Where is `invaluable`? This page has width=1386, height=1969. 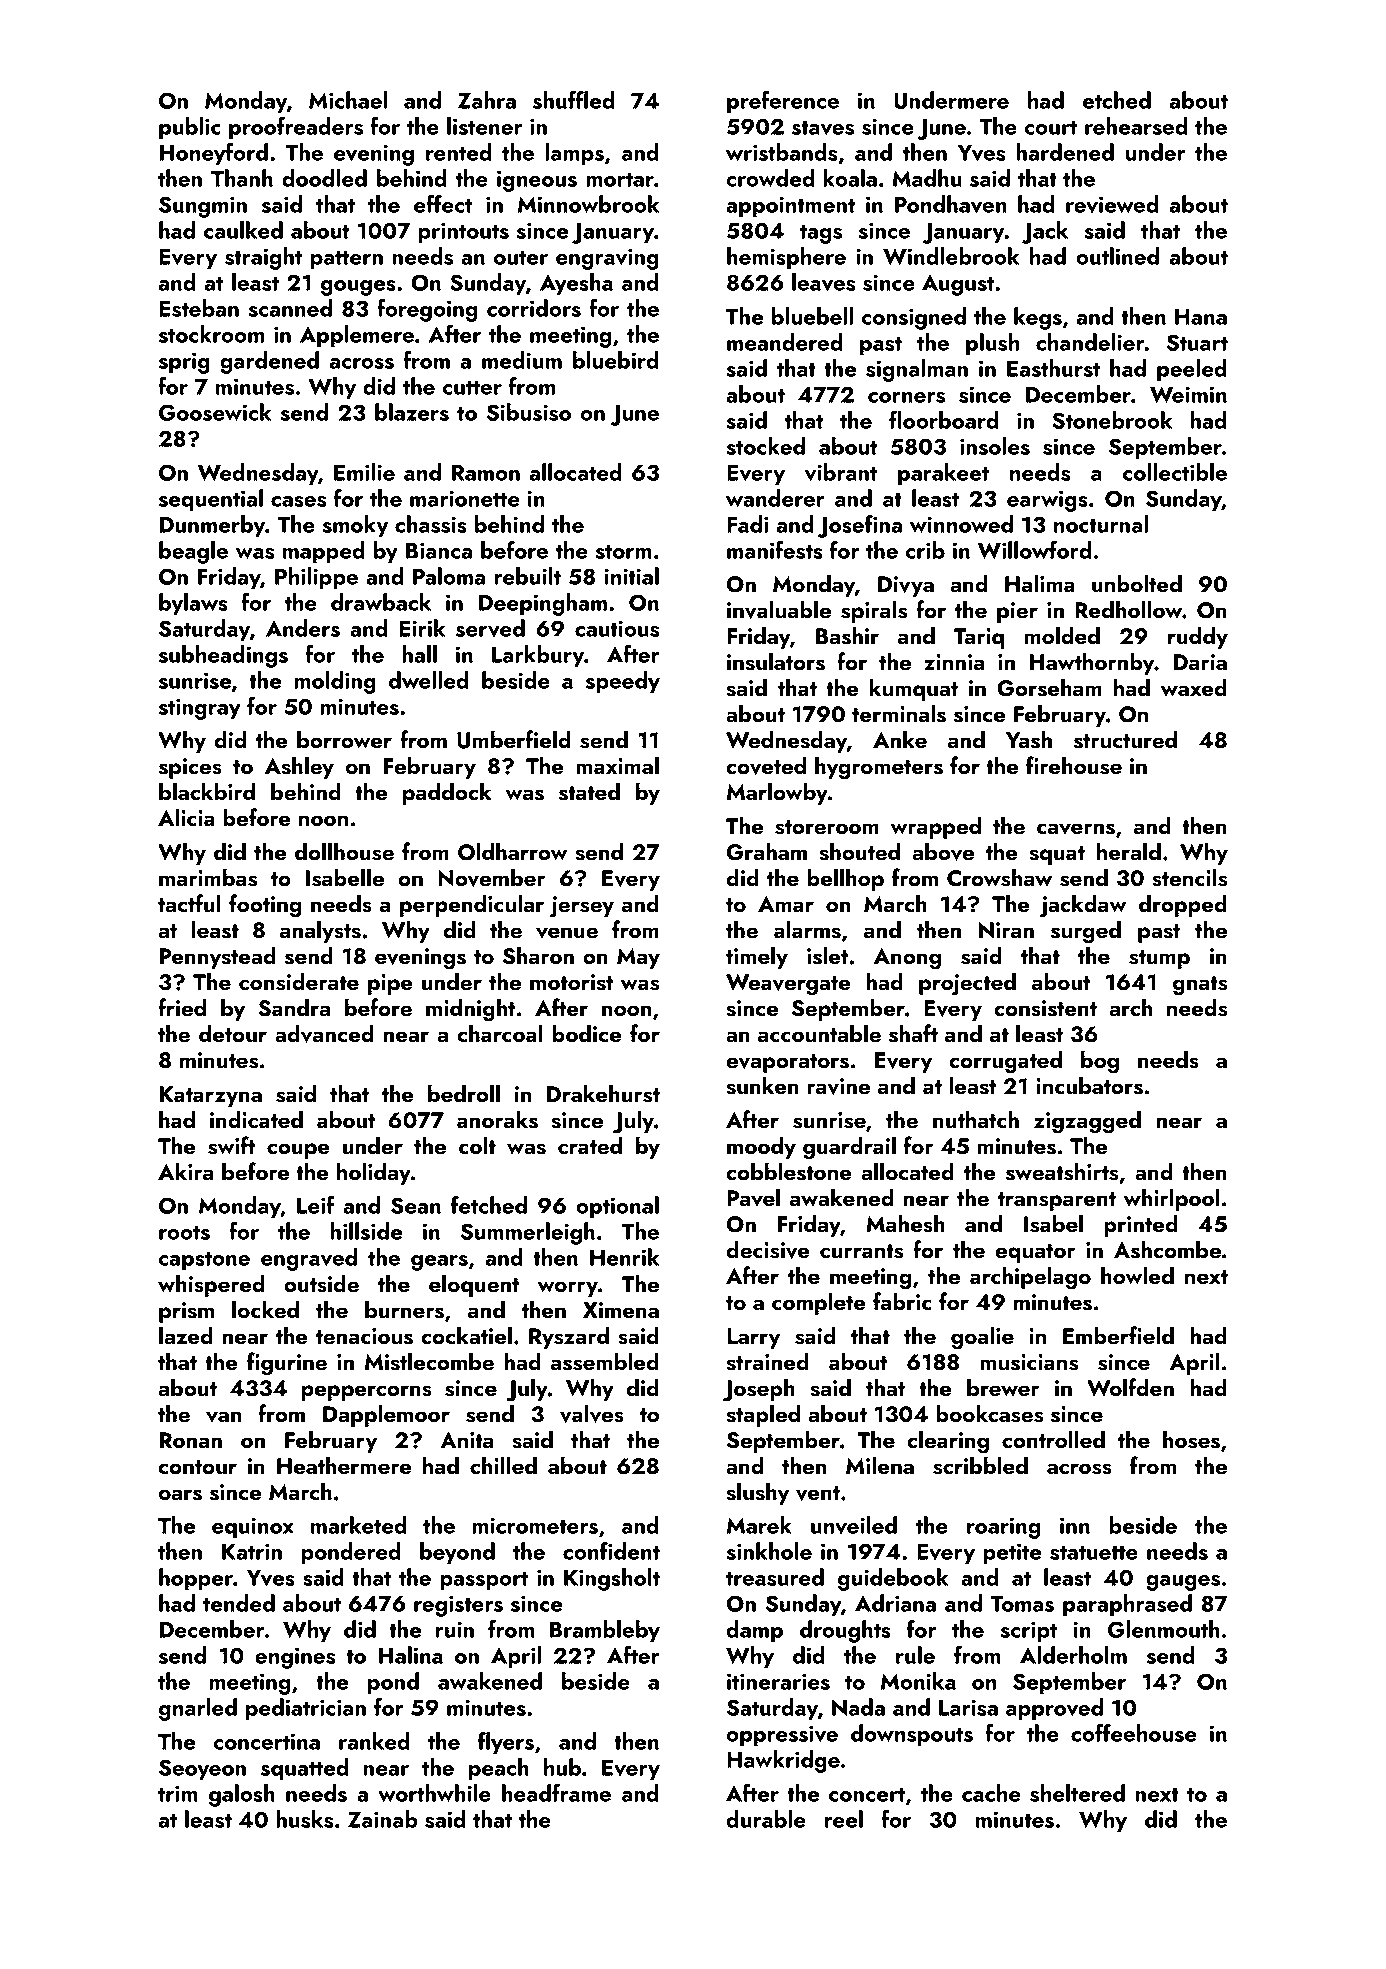 invaluable is located at coordinates (779, 609).
